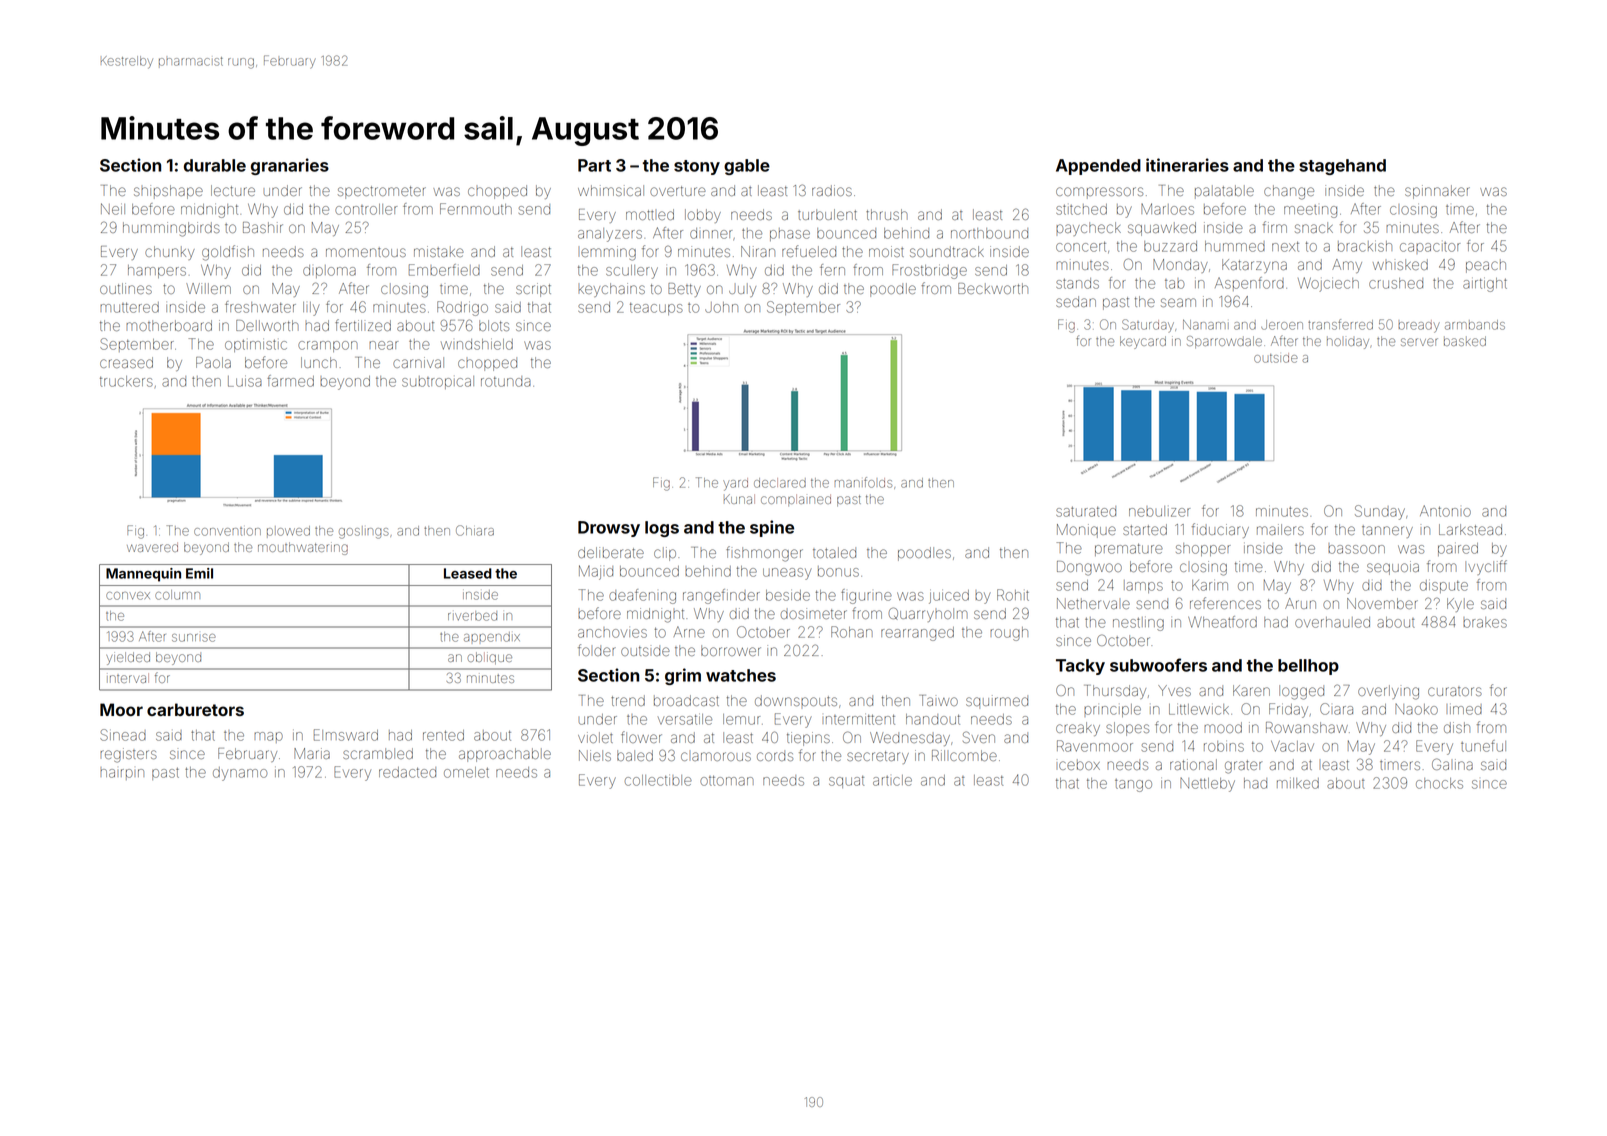  Describe the element at coordinates (195, 709) in the document. I see `carburetors` at that location.
